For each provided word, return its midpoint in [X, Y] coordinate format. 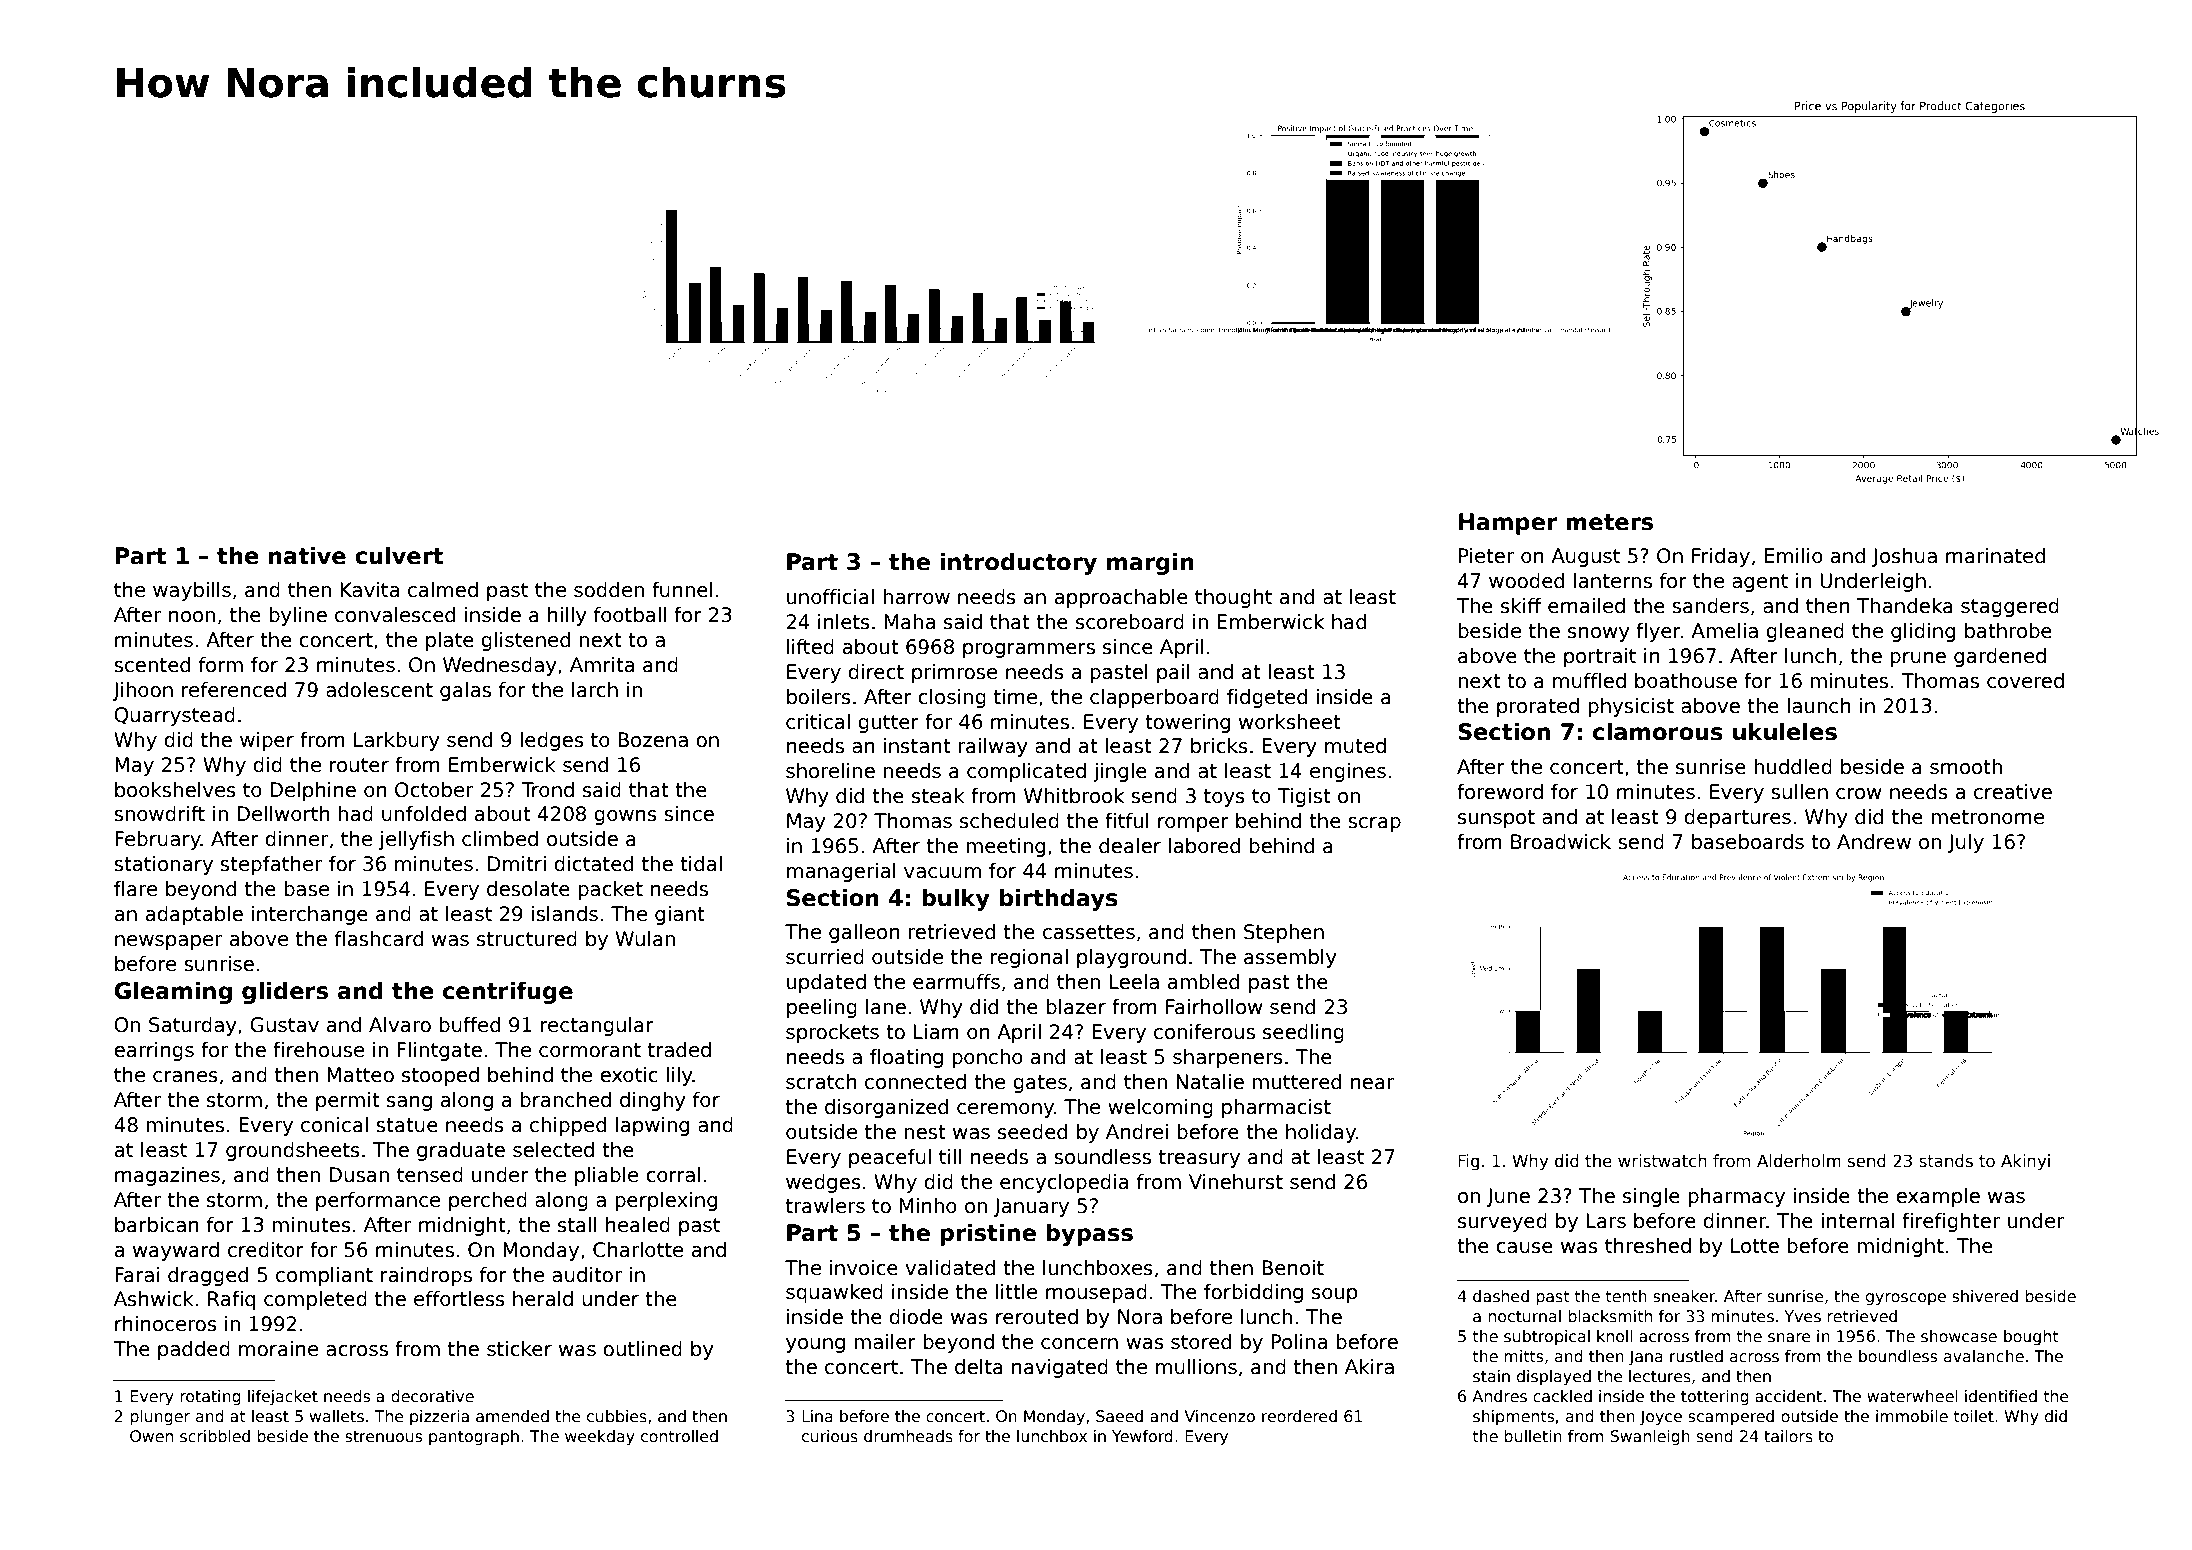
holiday [1321, 1133]
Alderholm [1799, 1161]
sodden [609, 590]
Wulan [645, 939]
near [1372, 1084]
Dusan [359, 1175]
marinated [1995, 556]
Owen [151, 1436]
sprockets [832, 1033]
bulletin [1533, 1436]
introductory [1018, 563]
